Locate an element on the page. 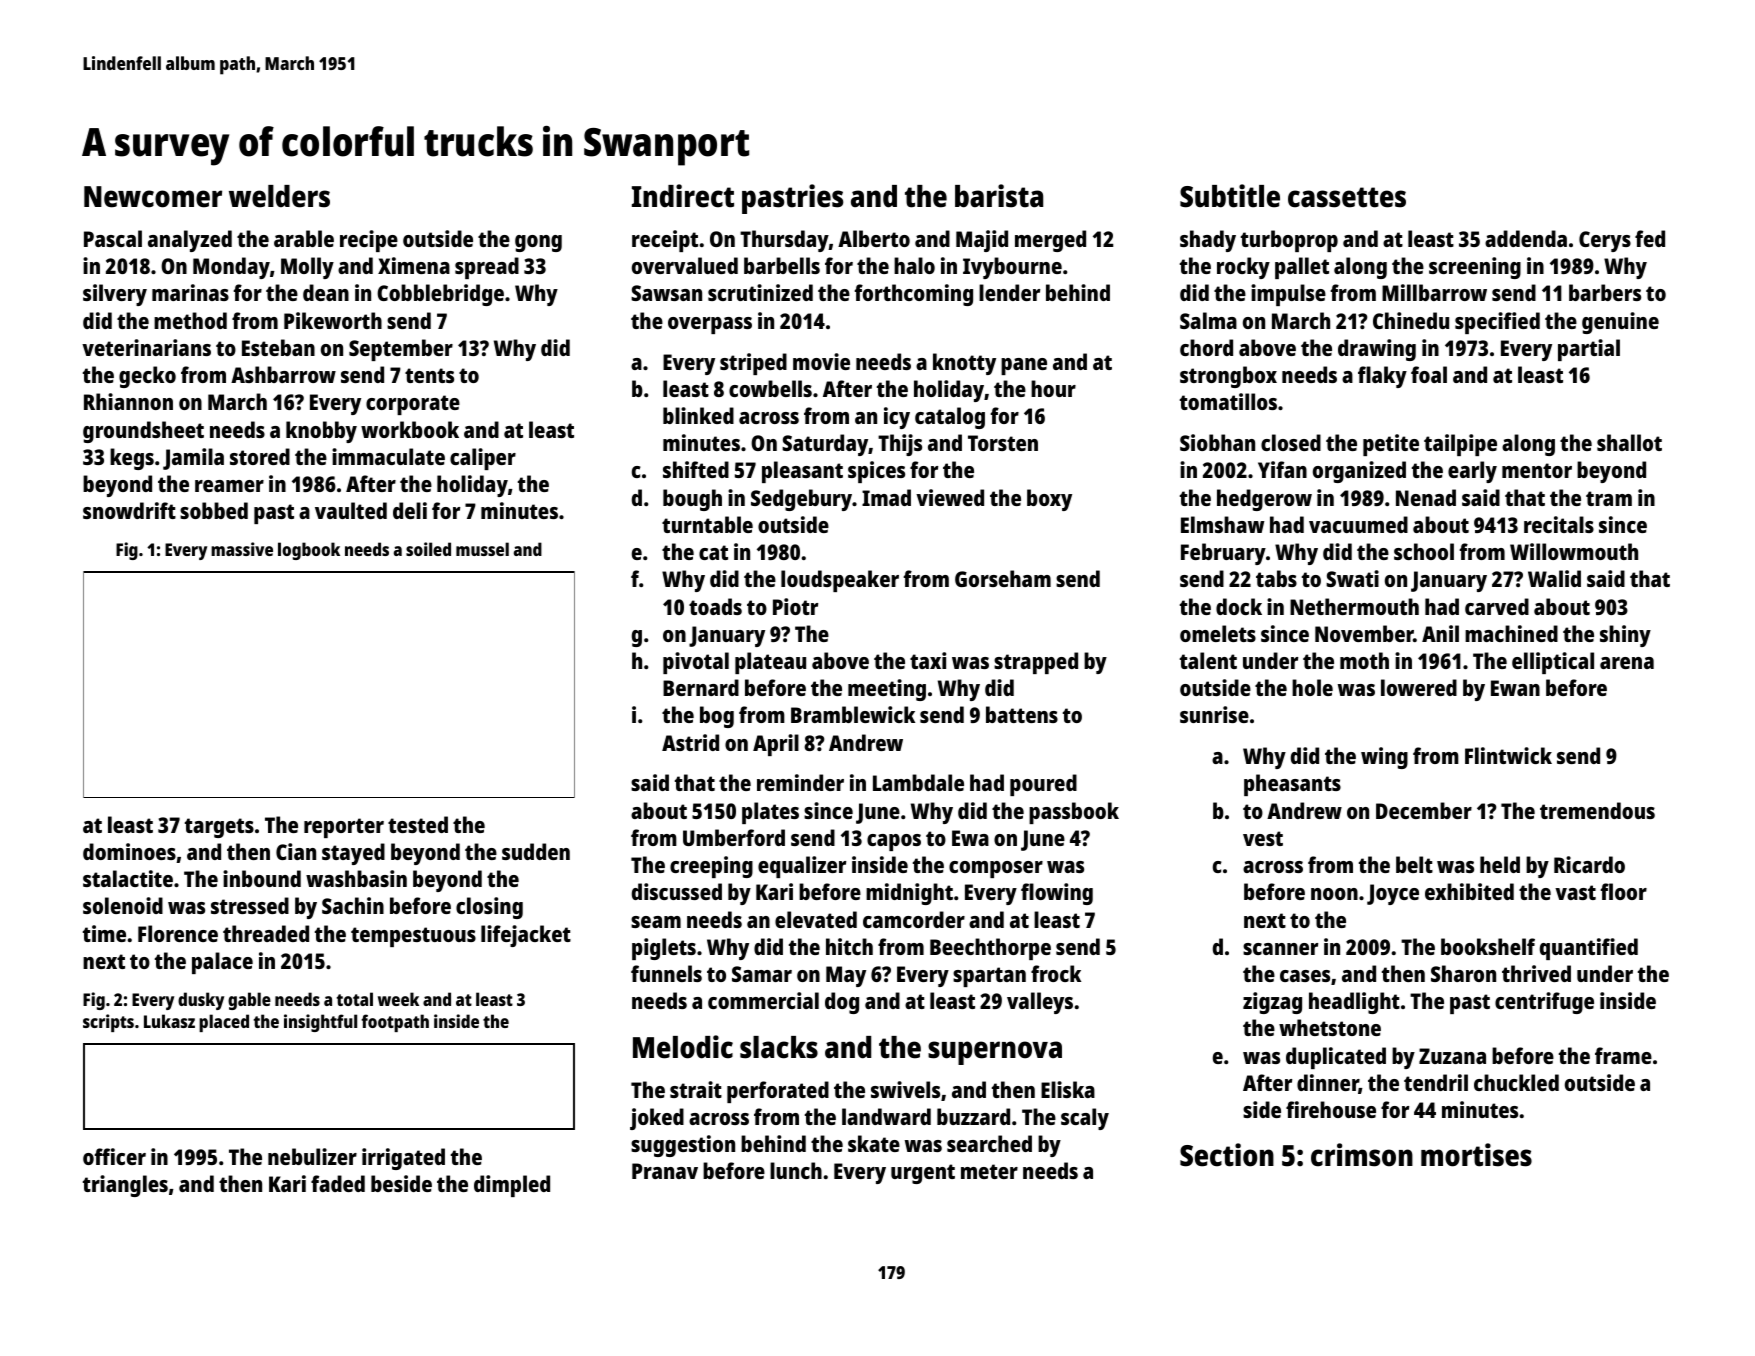 The image size is (1755, 1356). fed is located at coordinates (1650, 238).
